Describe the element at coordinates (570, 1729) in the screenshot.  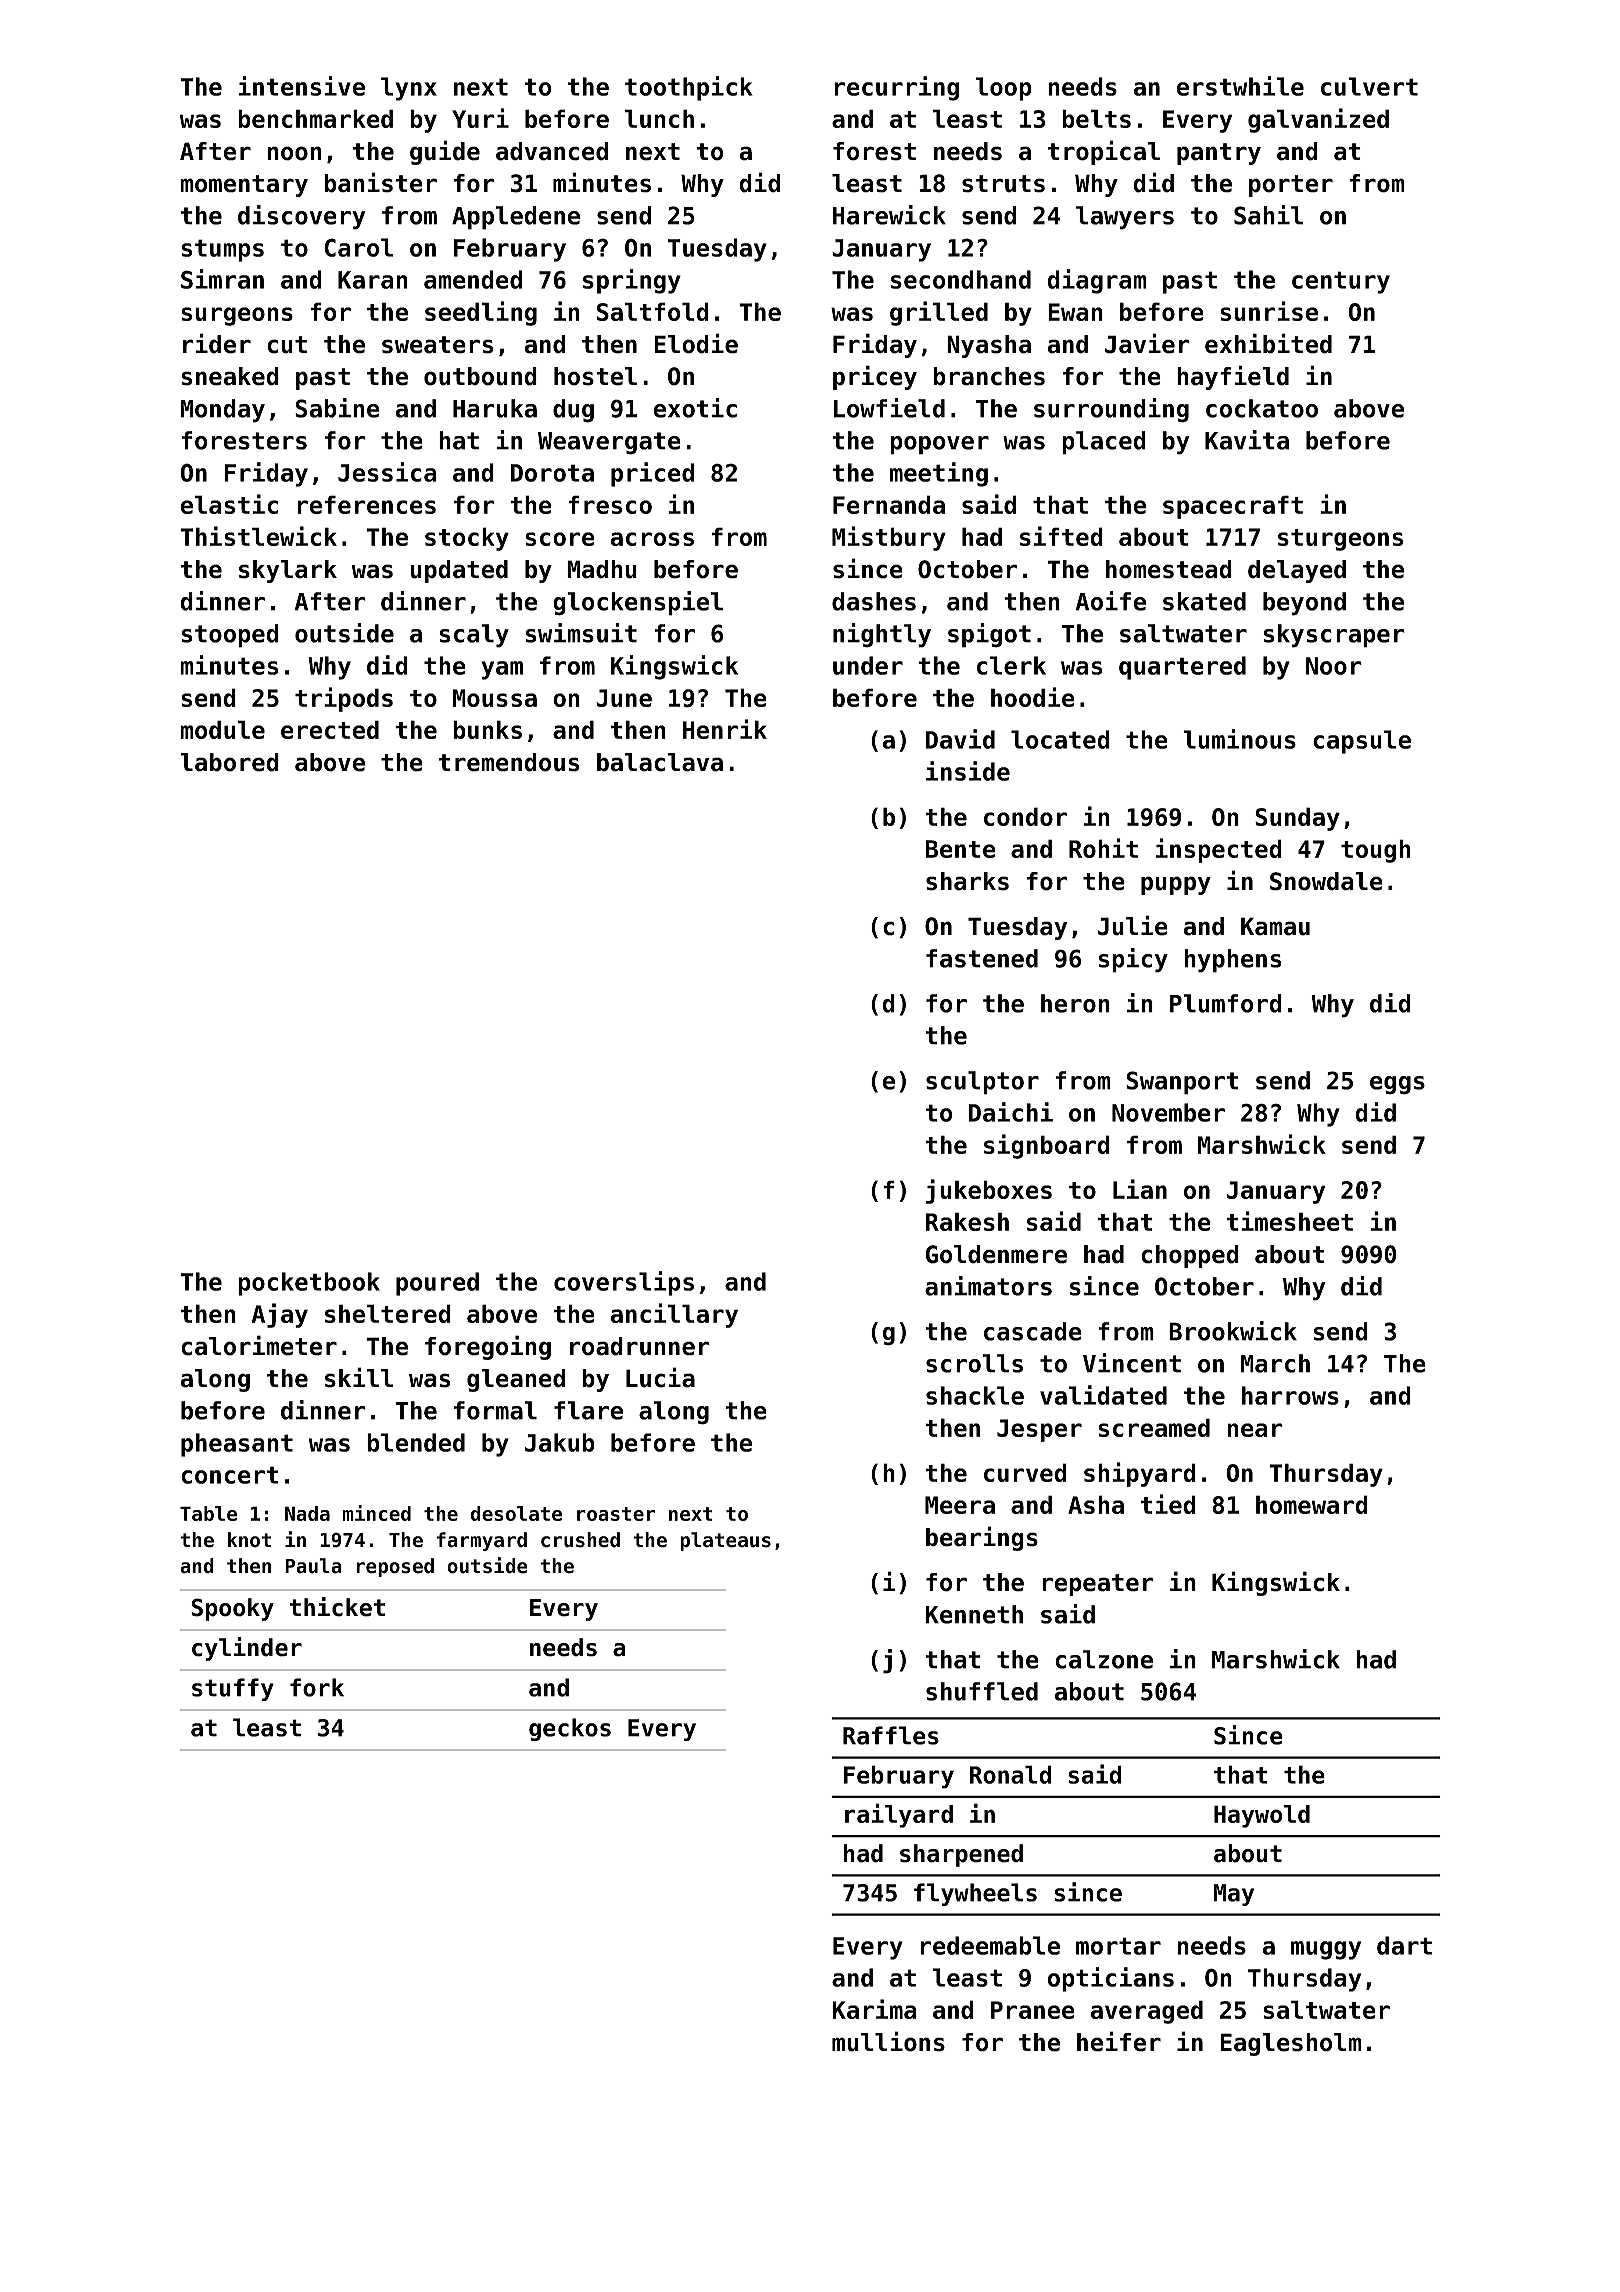
I see `geckos` at that location.
